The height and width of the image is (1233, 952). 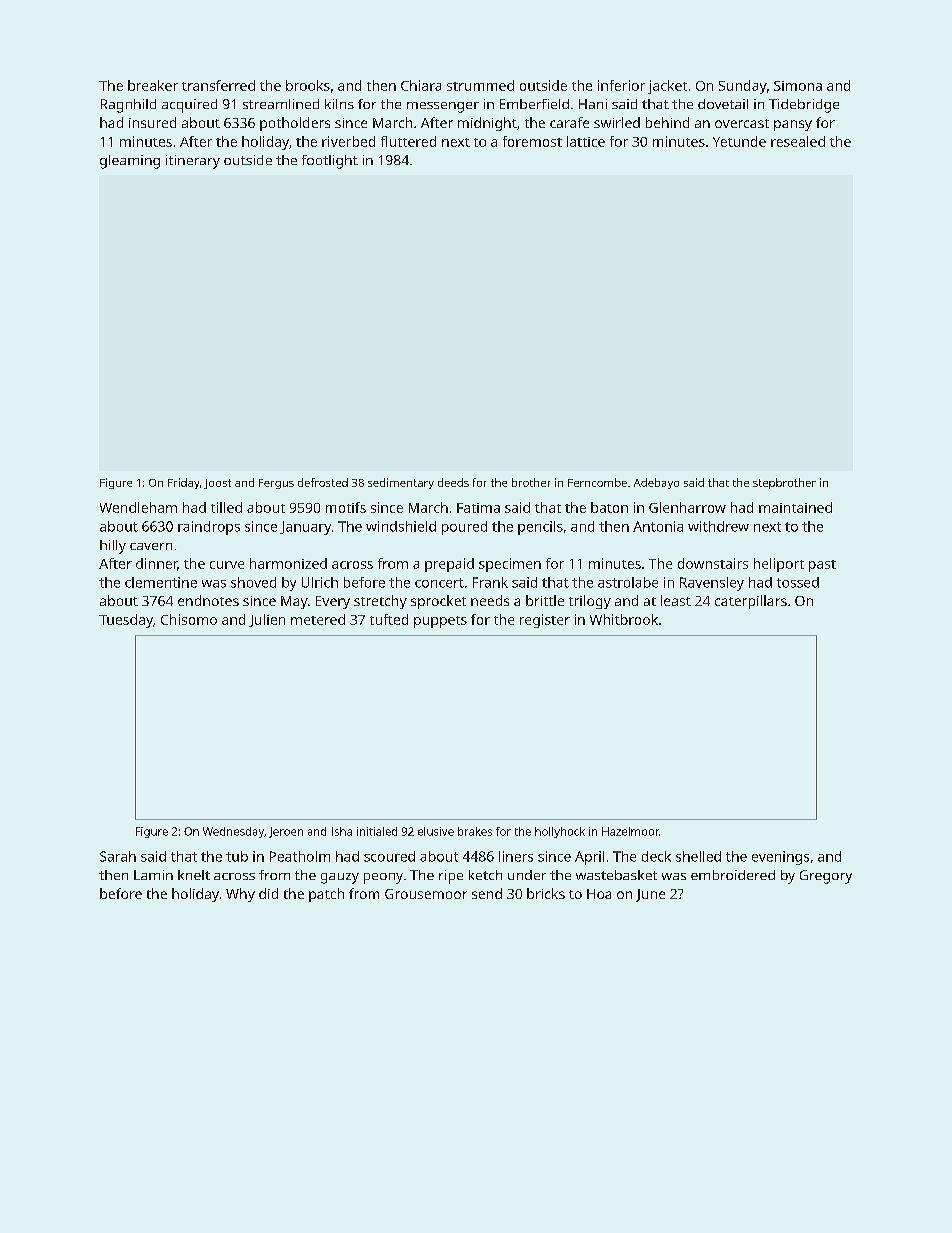 I want to click on Ferncombe, so click(x=597, y=482).
